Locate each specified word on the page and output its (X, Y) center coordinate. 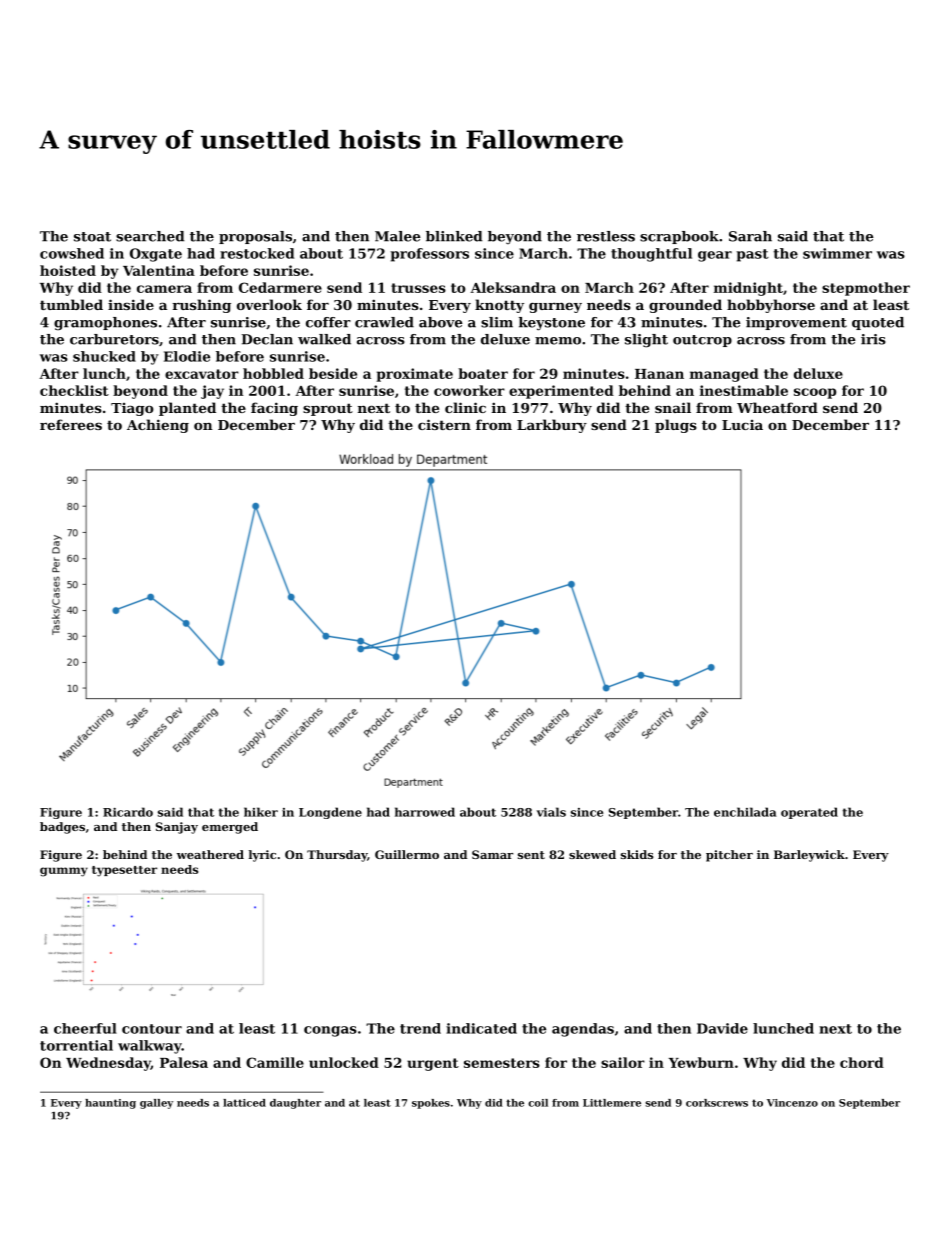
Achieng (158, 426)
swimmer (837, 253)
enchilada (745, 812)
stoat (92, 237)
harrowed (425, 812)
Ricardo (128, 812)
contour (152, 1029)
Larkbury (552, 426)
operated (809, 813)
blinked (454, 236)
